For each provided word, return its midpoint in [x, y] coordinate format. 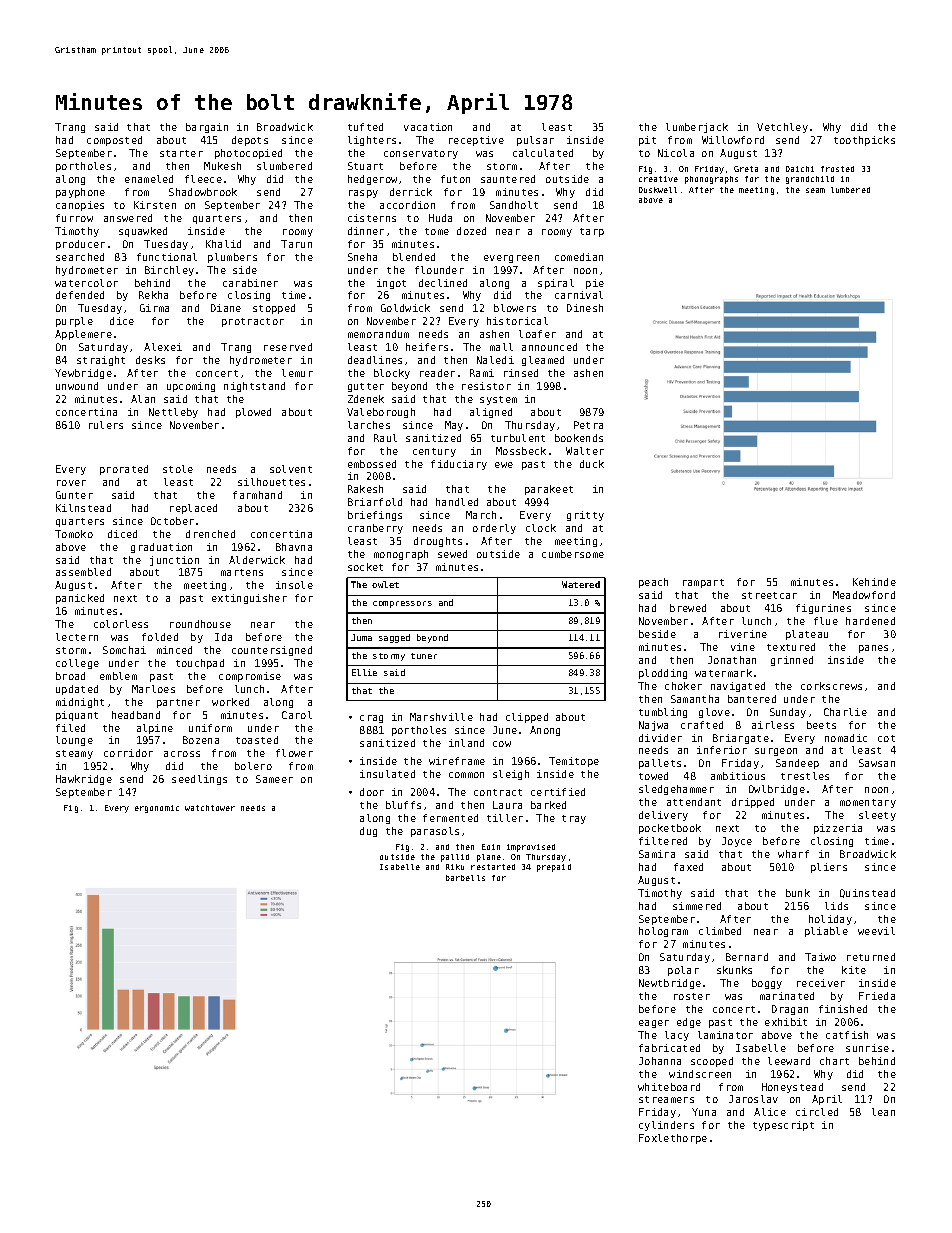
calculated [543, 153]
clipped [527, 718]
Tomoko [74, 534]
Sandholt [514, 205]
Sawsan [877, 763]
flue [826, 621]
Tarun [296, 244]
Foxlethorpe [673, 1139]
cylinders [666, 1126]
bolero [253, 766]
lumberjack [697, 128]
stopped [274, 309]
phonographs [711, 180]
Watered [581, 584]
